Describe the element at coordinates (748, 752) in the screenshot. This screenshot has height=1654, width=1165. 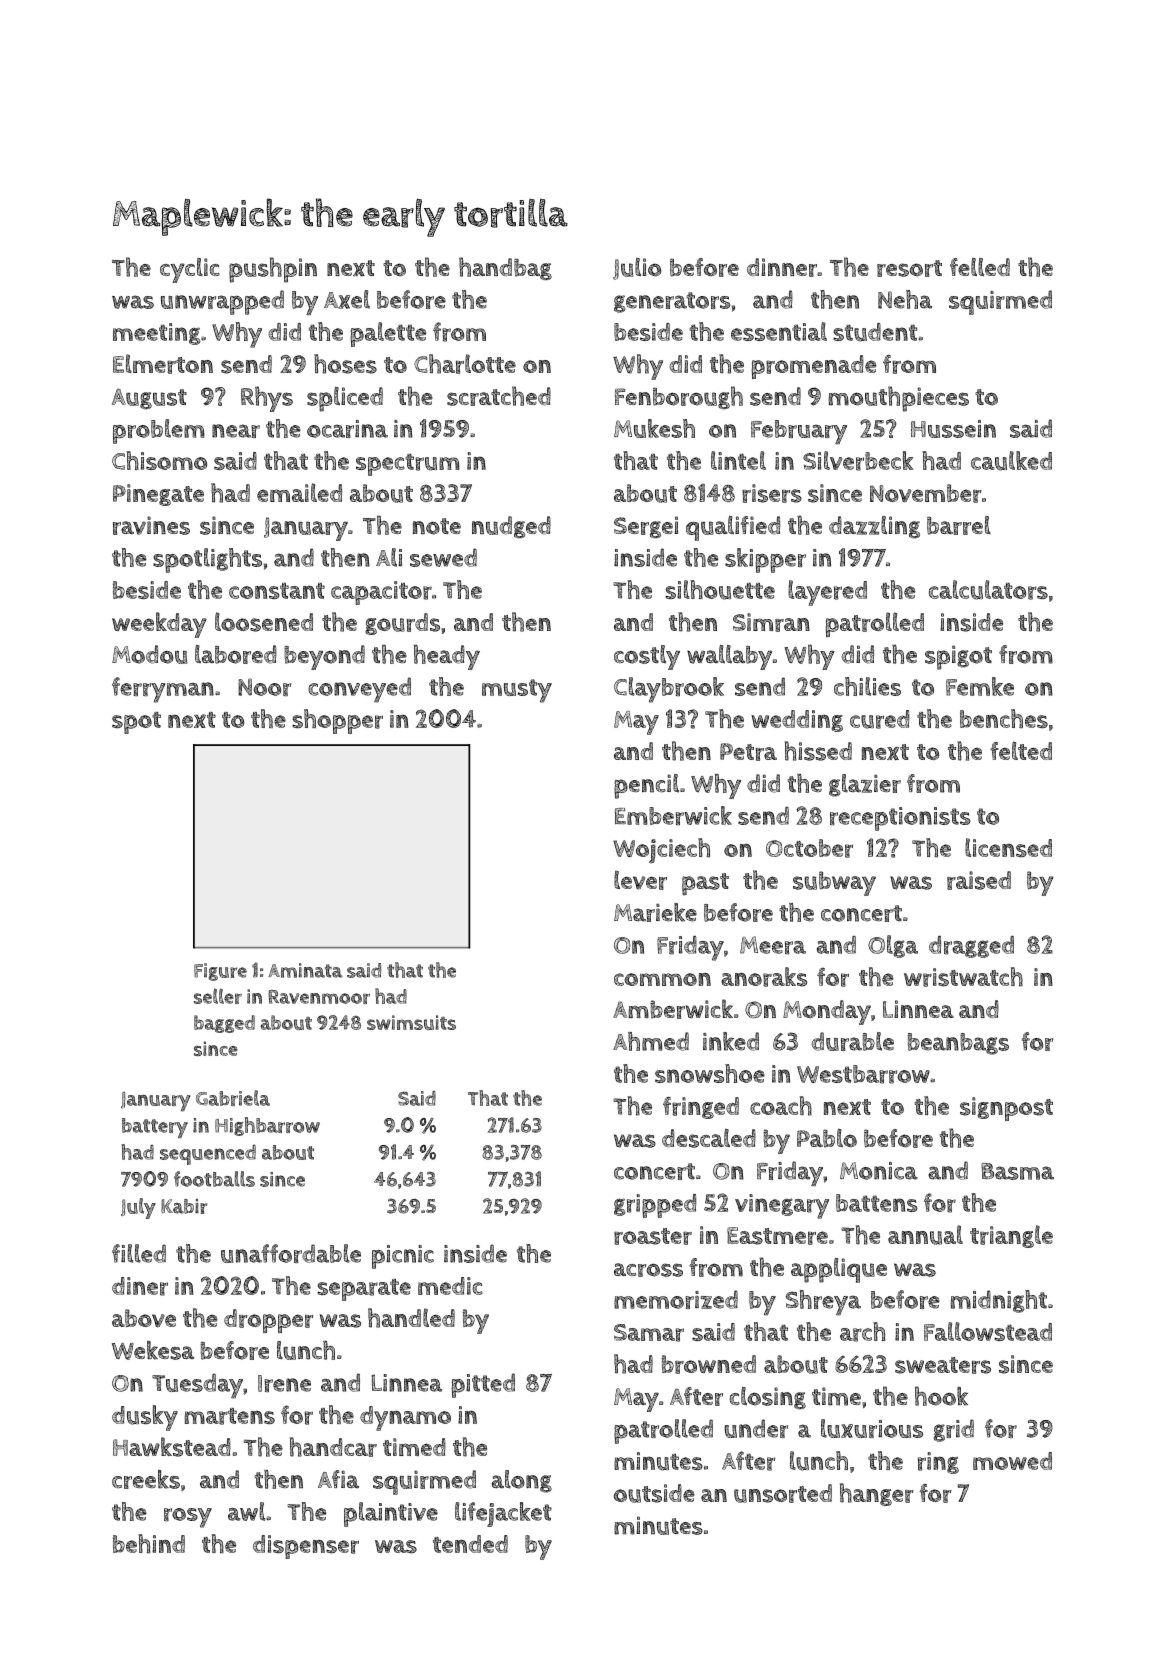
I see `Petra` at that location.
